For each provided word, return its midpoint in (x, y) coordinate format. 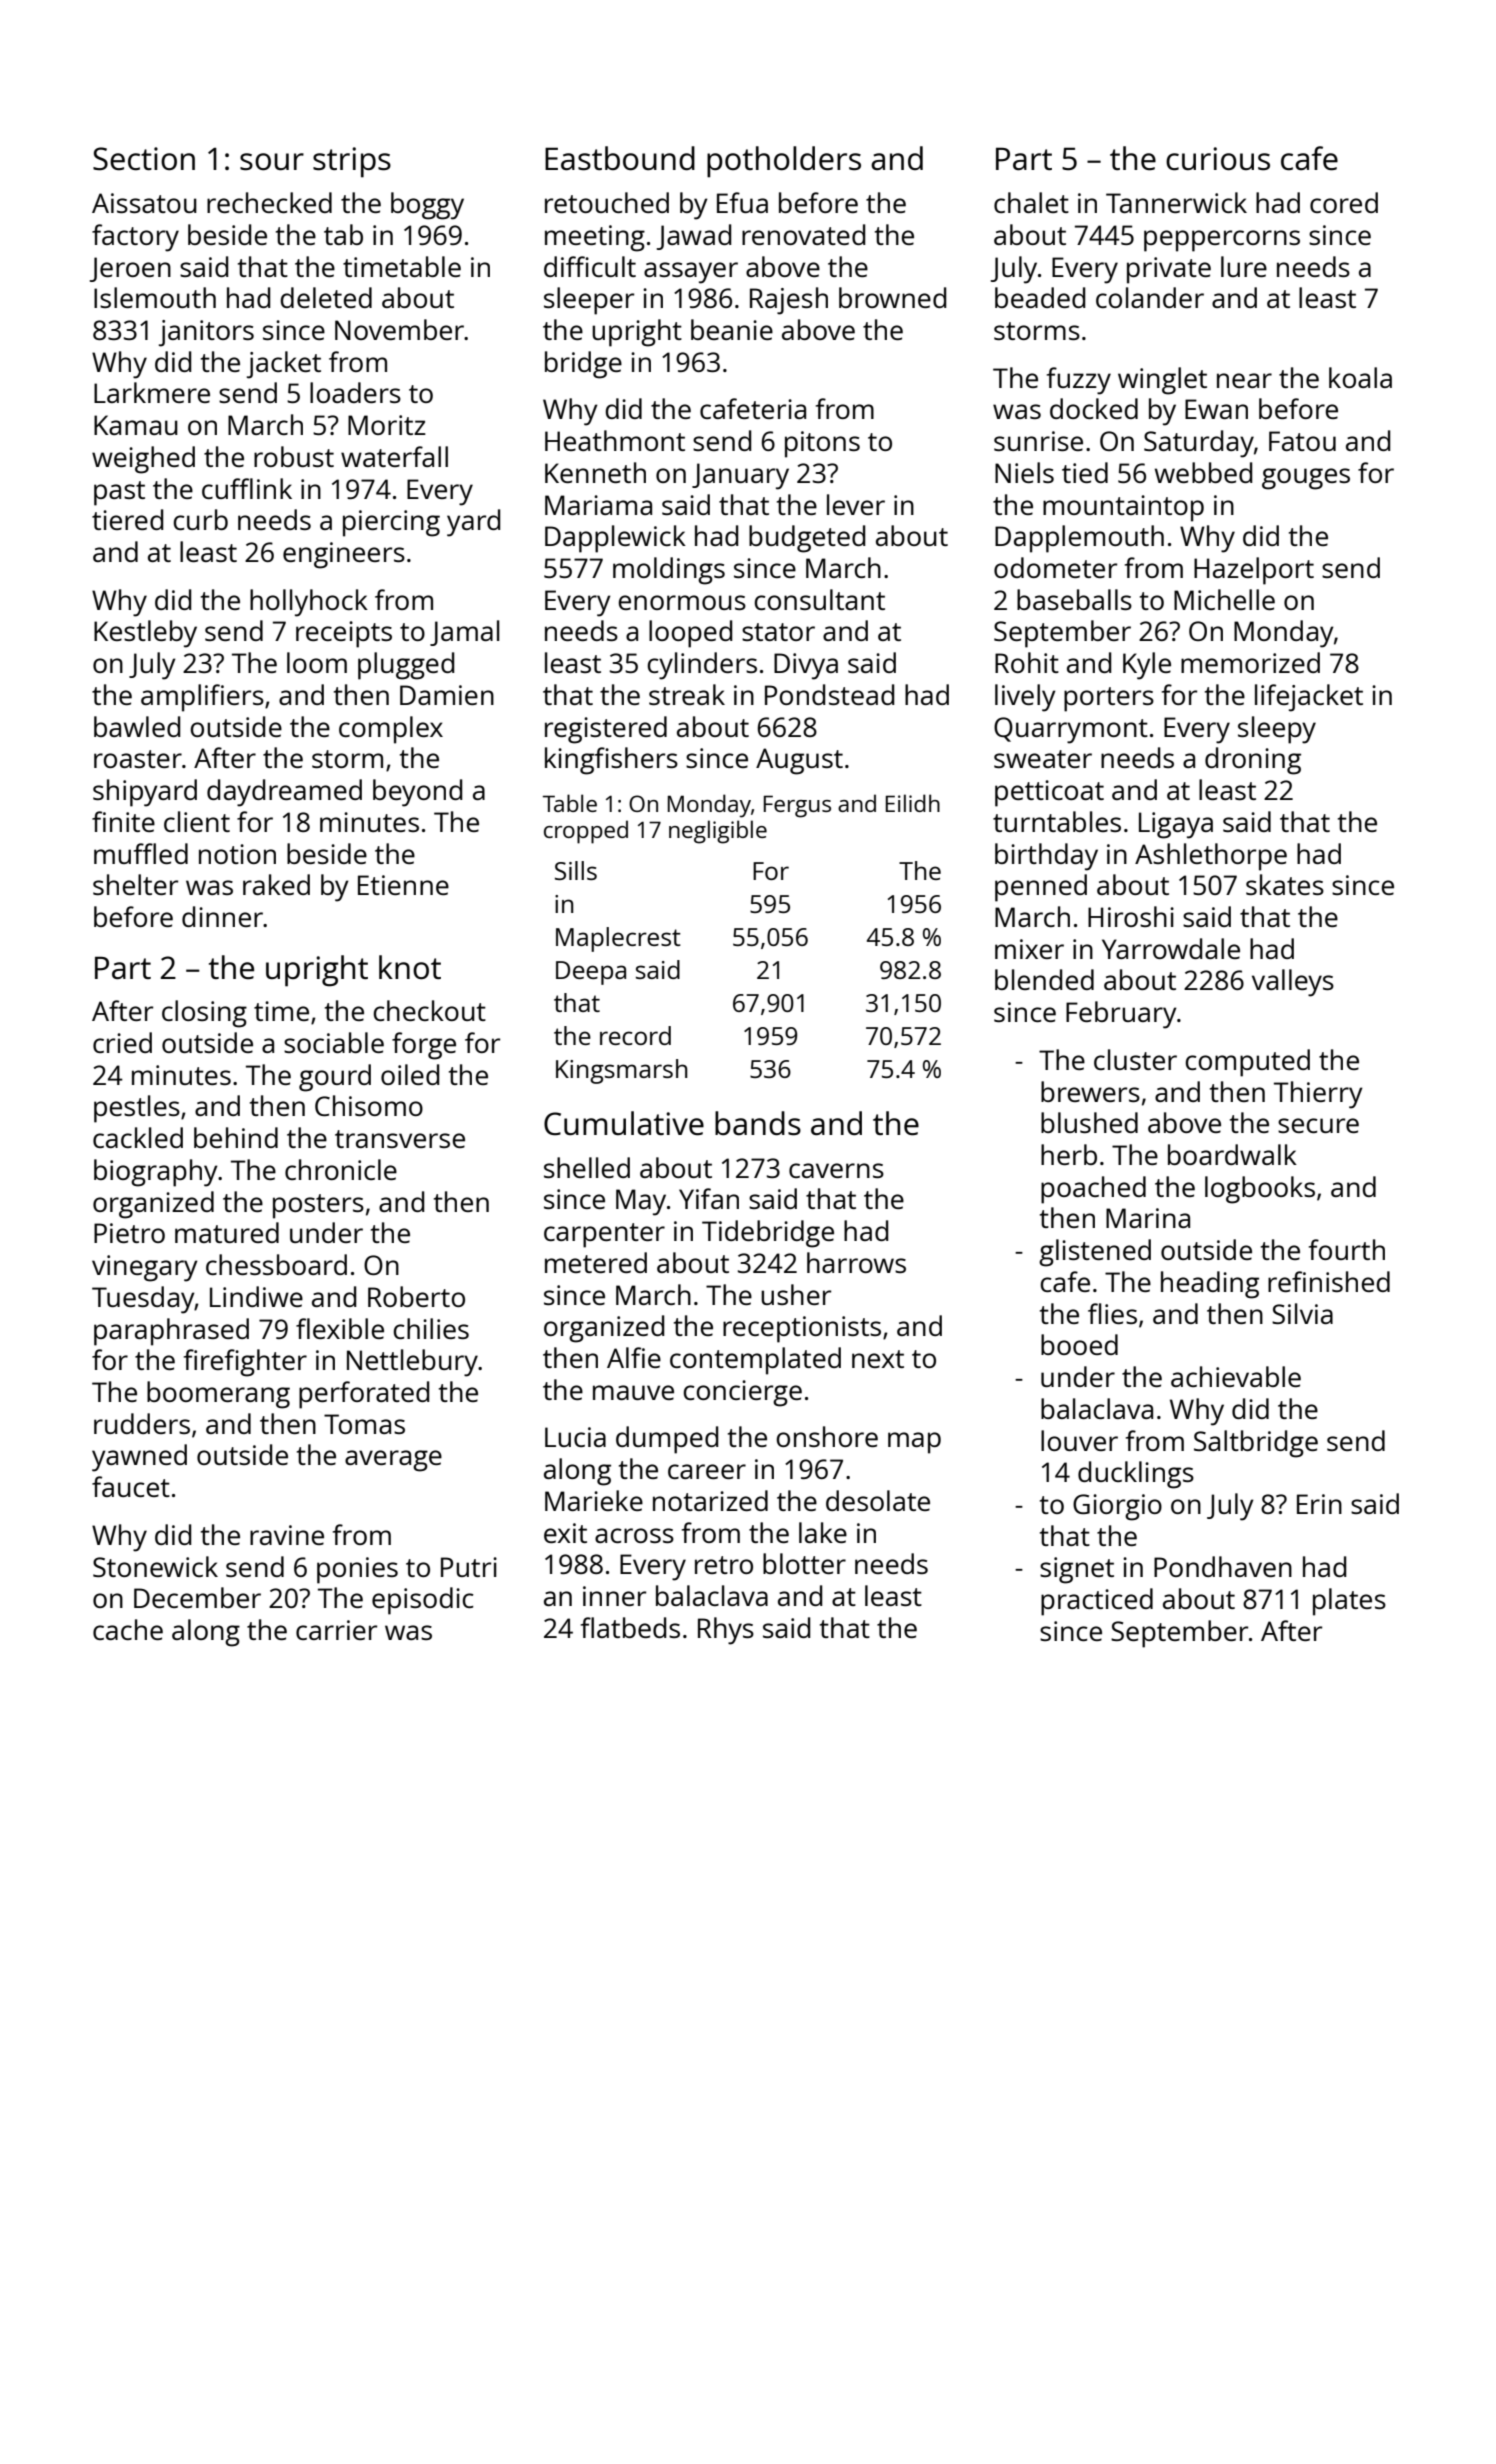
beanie (732, 329)
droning (1253, 761)
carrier (336, 1630)
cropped (586, 832)
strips (352, 162)
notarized (710, 1500)
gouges (1306, 479)
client (197, 821)
